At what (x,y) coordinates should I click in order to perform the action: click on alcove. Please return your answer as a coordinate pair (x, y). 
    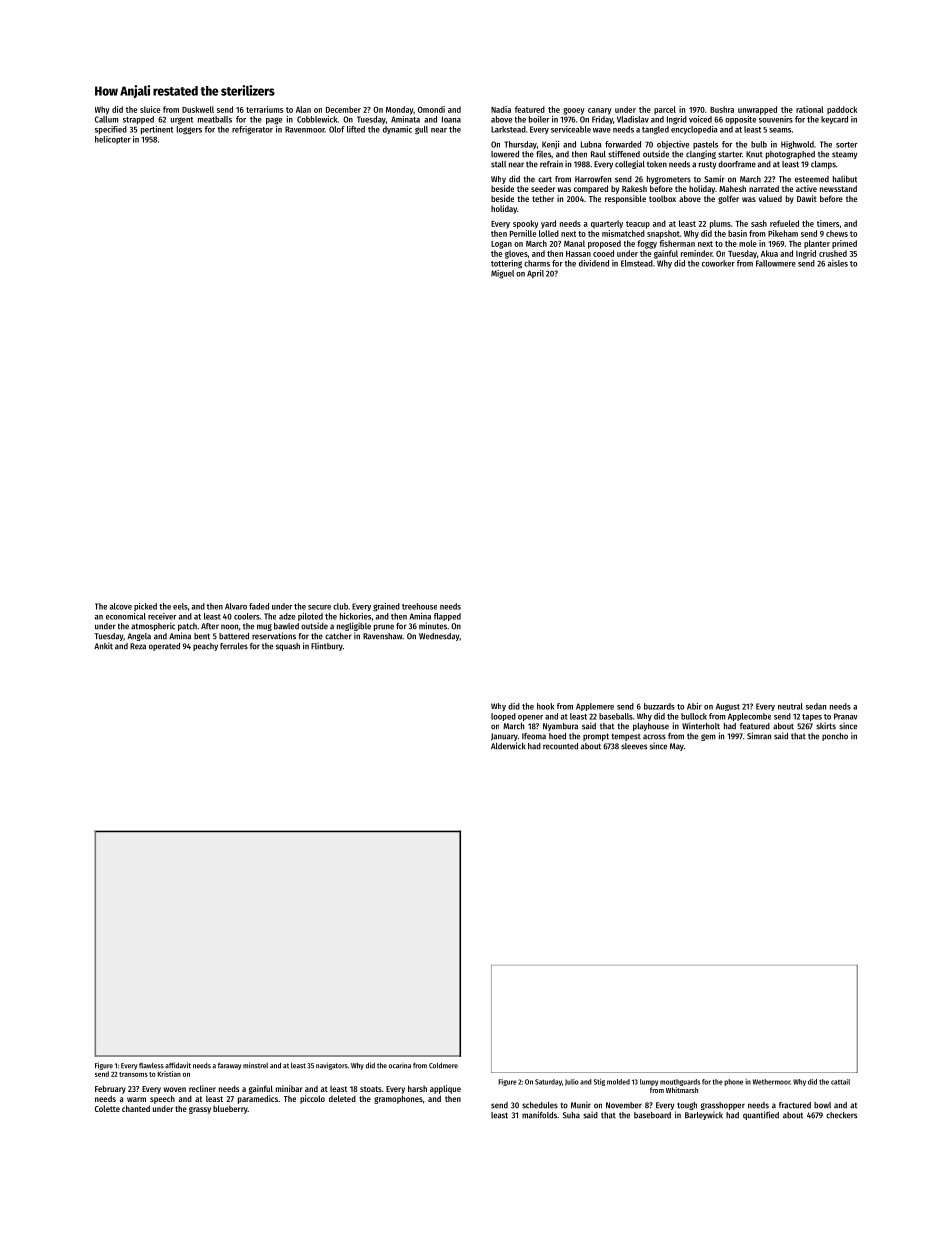
    Looking at the image, I should click on (121, 606).
